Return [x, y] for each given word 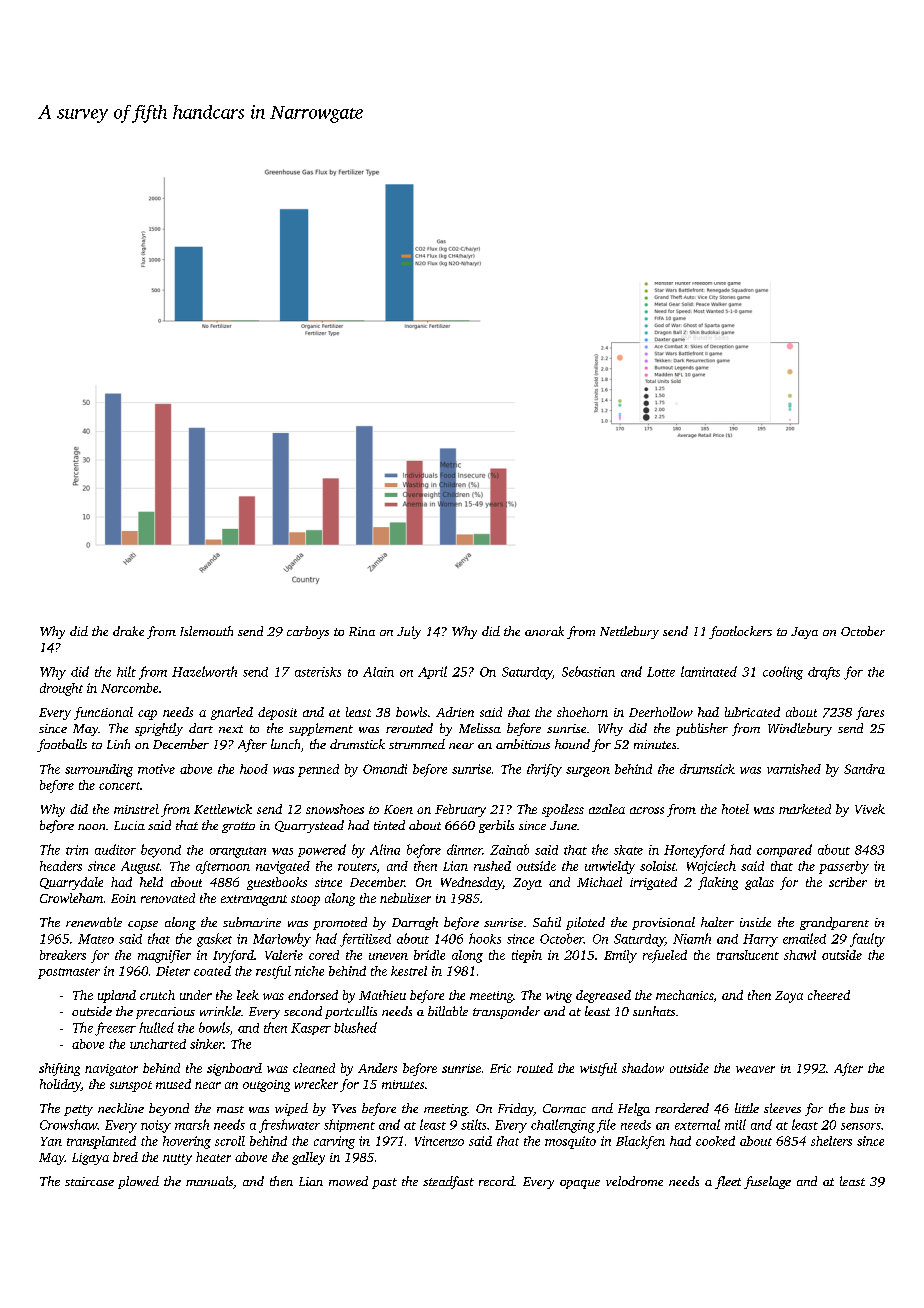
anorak [544, 631]
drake [128, 631]
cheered [829, 995]
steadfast [448, 1182]
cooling [783, 673]
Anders [377, 1068]
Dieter [173, 971]
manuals [209, 1181]
